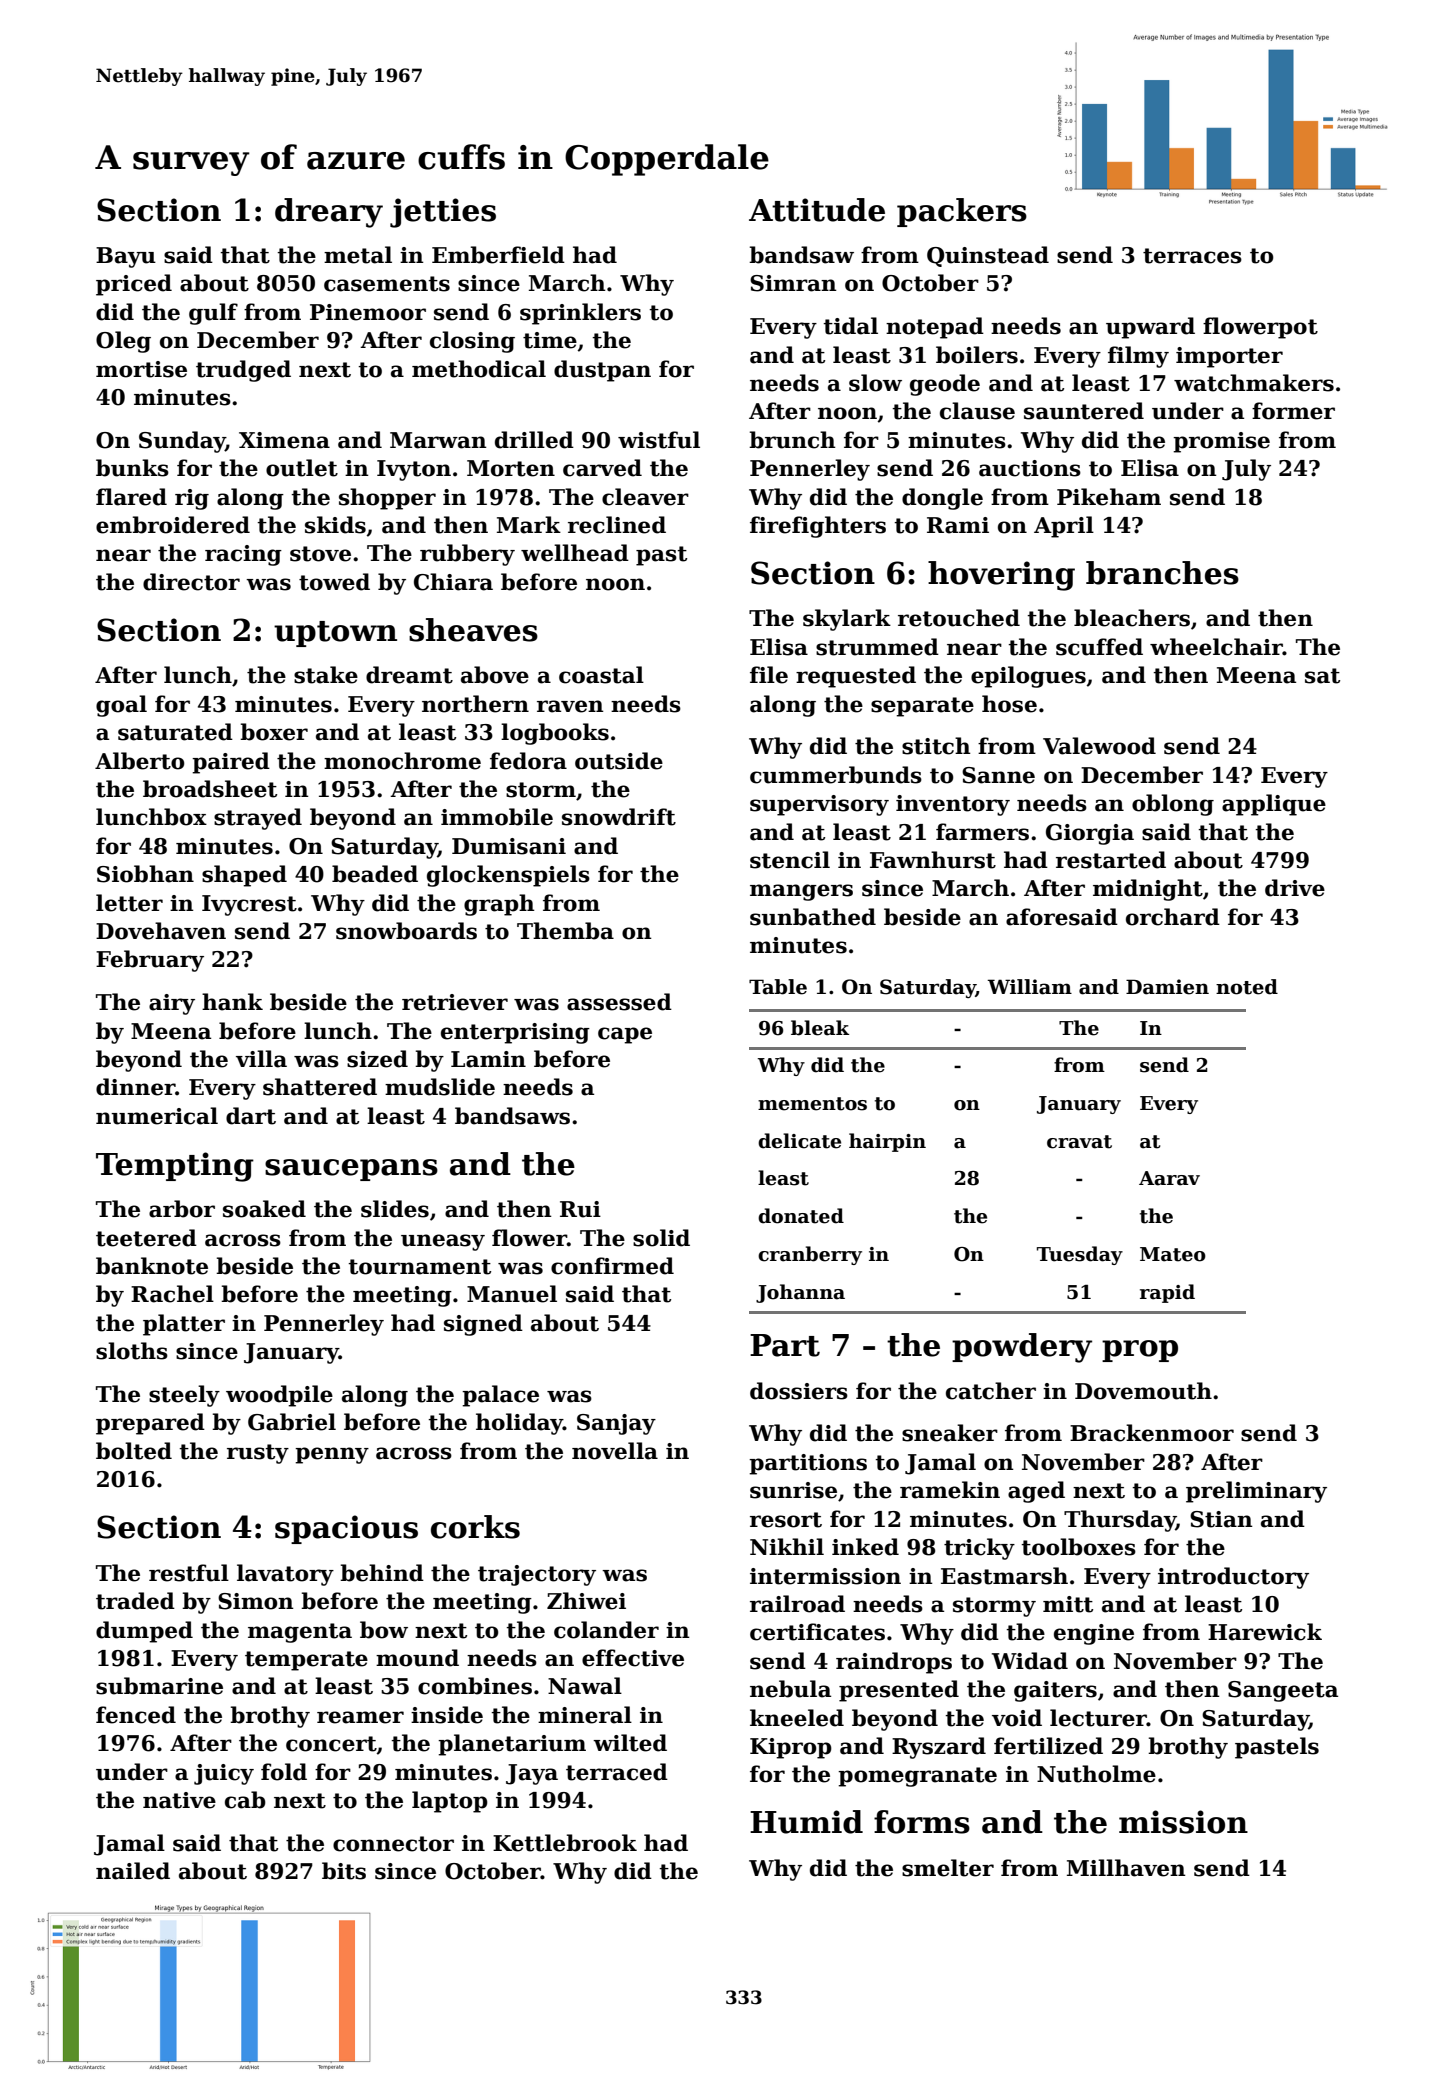 The image size is (1450, 2100). Describe the element at coordinates (346, 1529) in the page. I see `spacious` at that location.
